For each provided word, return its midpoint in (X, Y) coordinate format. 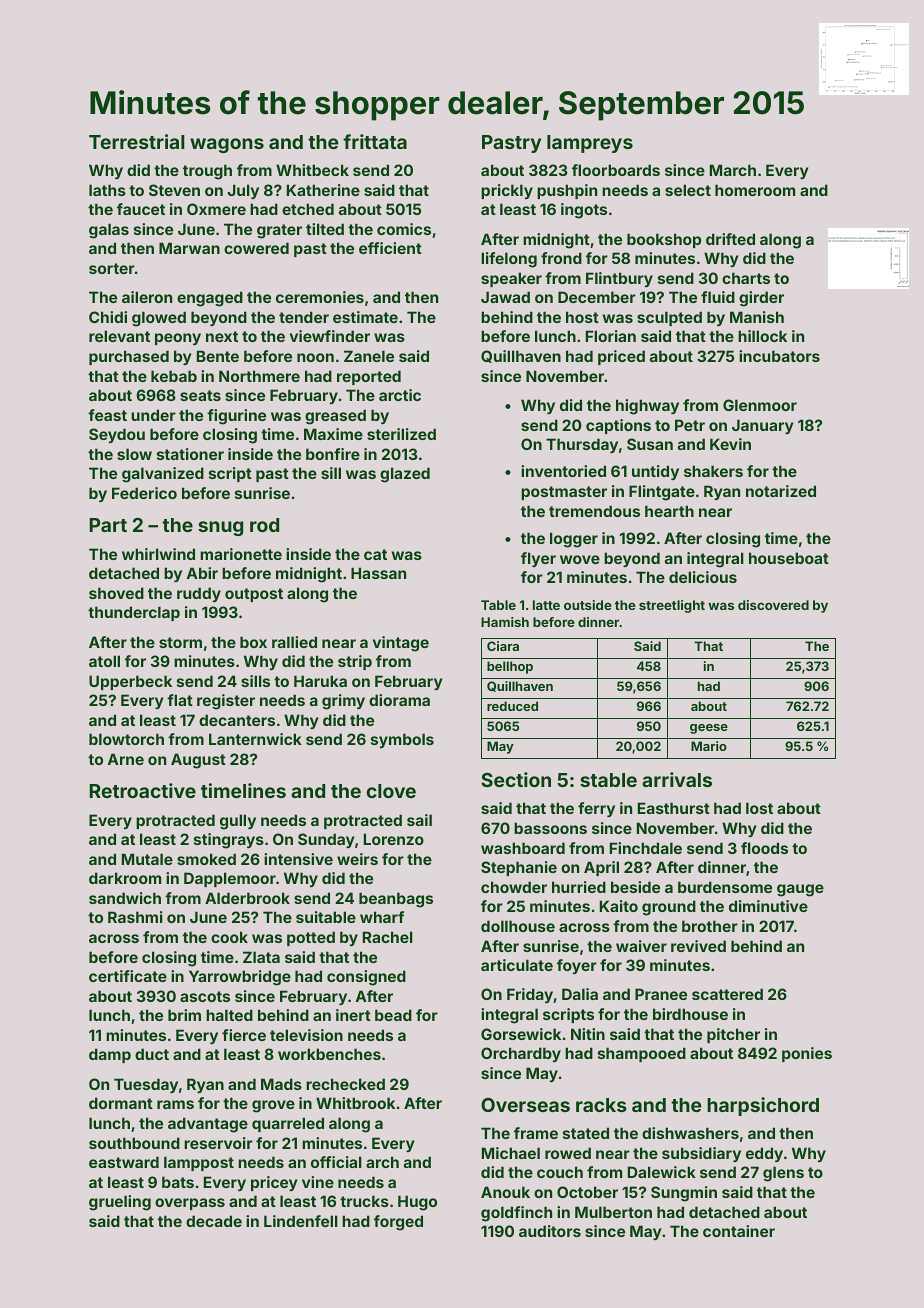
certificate (128, 976)
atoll (104, 661)
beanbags (396, 900)
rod (264, 525)
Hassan (378, 573)
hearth (669, 511)
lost (759, 808)
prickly (507, 191)
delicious (703, 577)
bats (178, 1182)
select (688, 190)
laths (107, 190)
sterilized (401, 434)
